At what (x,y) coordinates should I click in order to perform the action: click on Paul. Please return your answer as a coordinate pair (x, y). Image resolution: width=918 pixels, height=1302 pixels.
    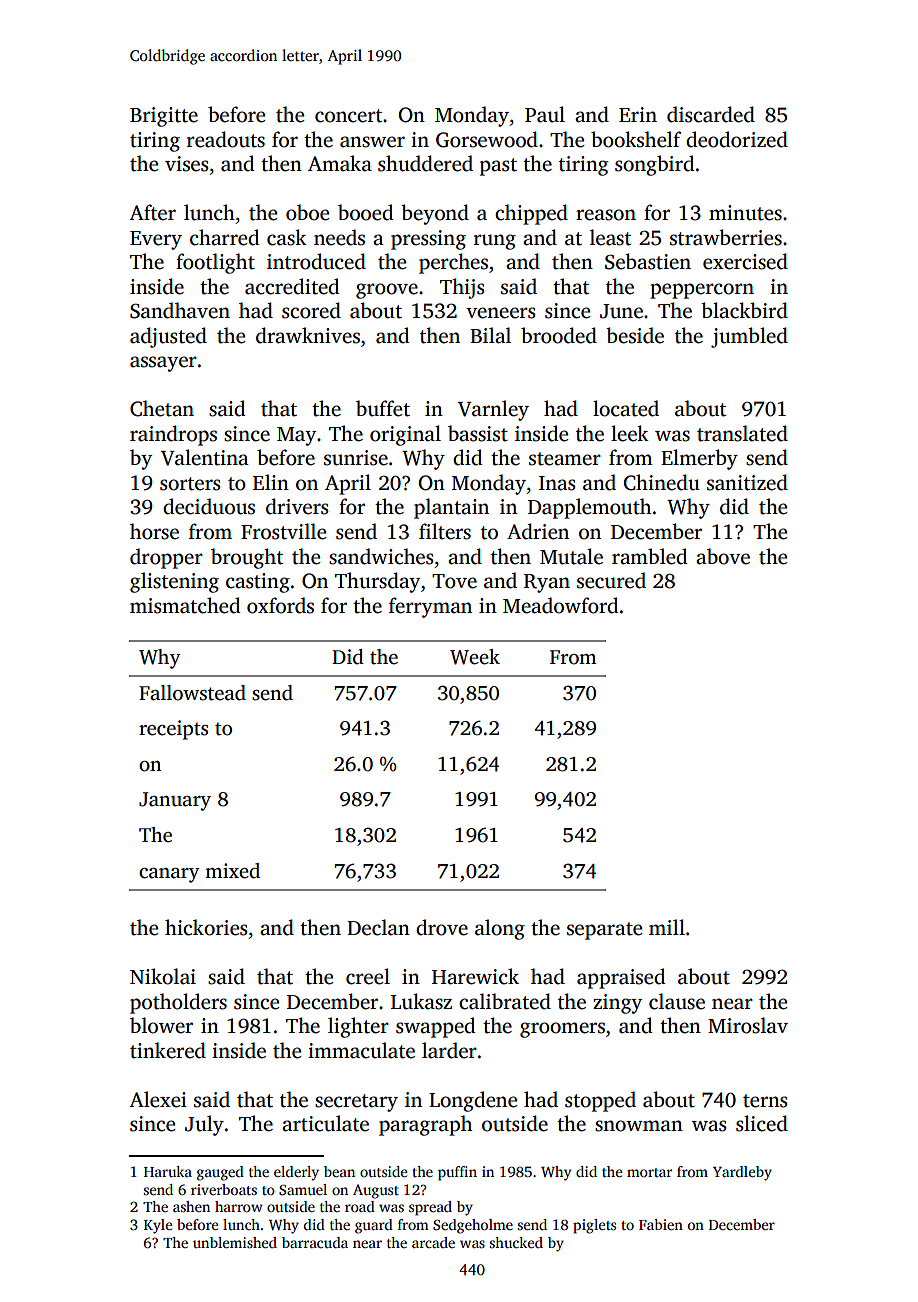
    Looking at the image, I should click on (545, 114).
